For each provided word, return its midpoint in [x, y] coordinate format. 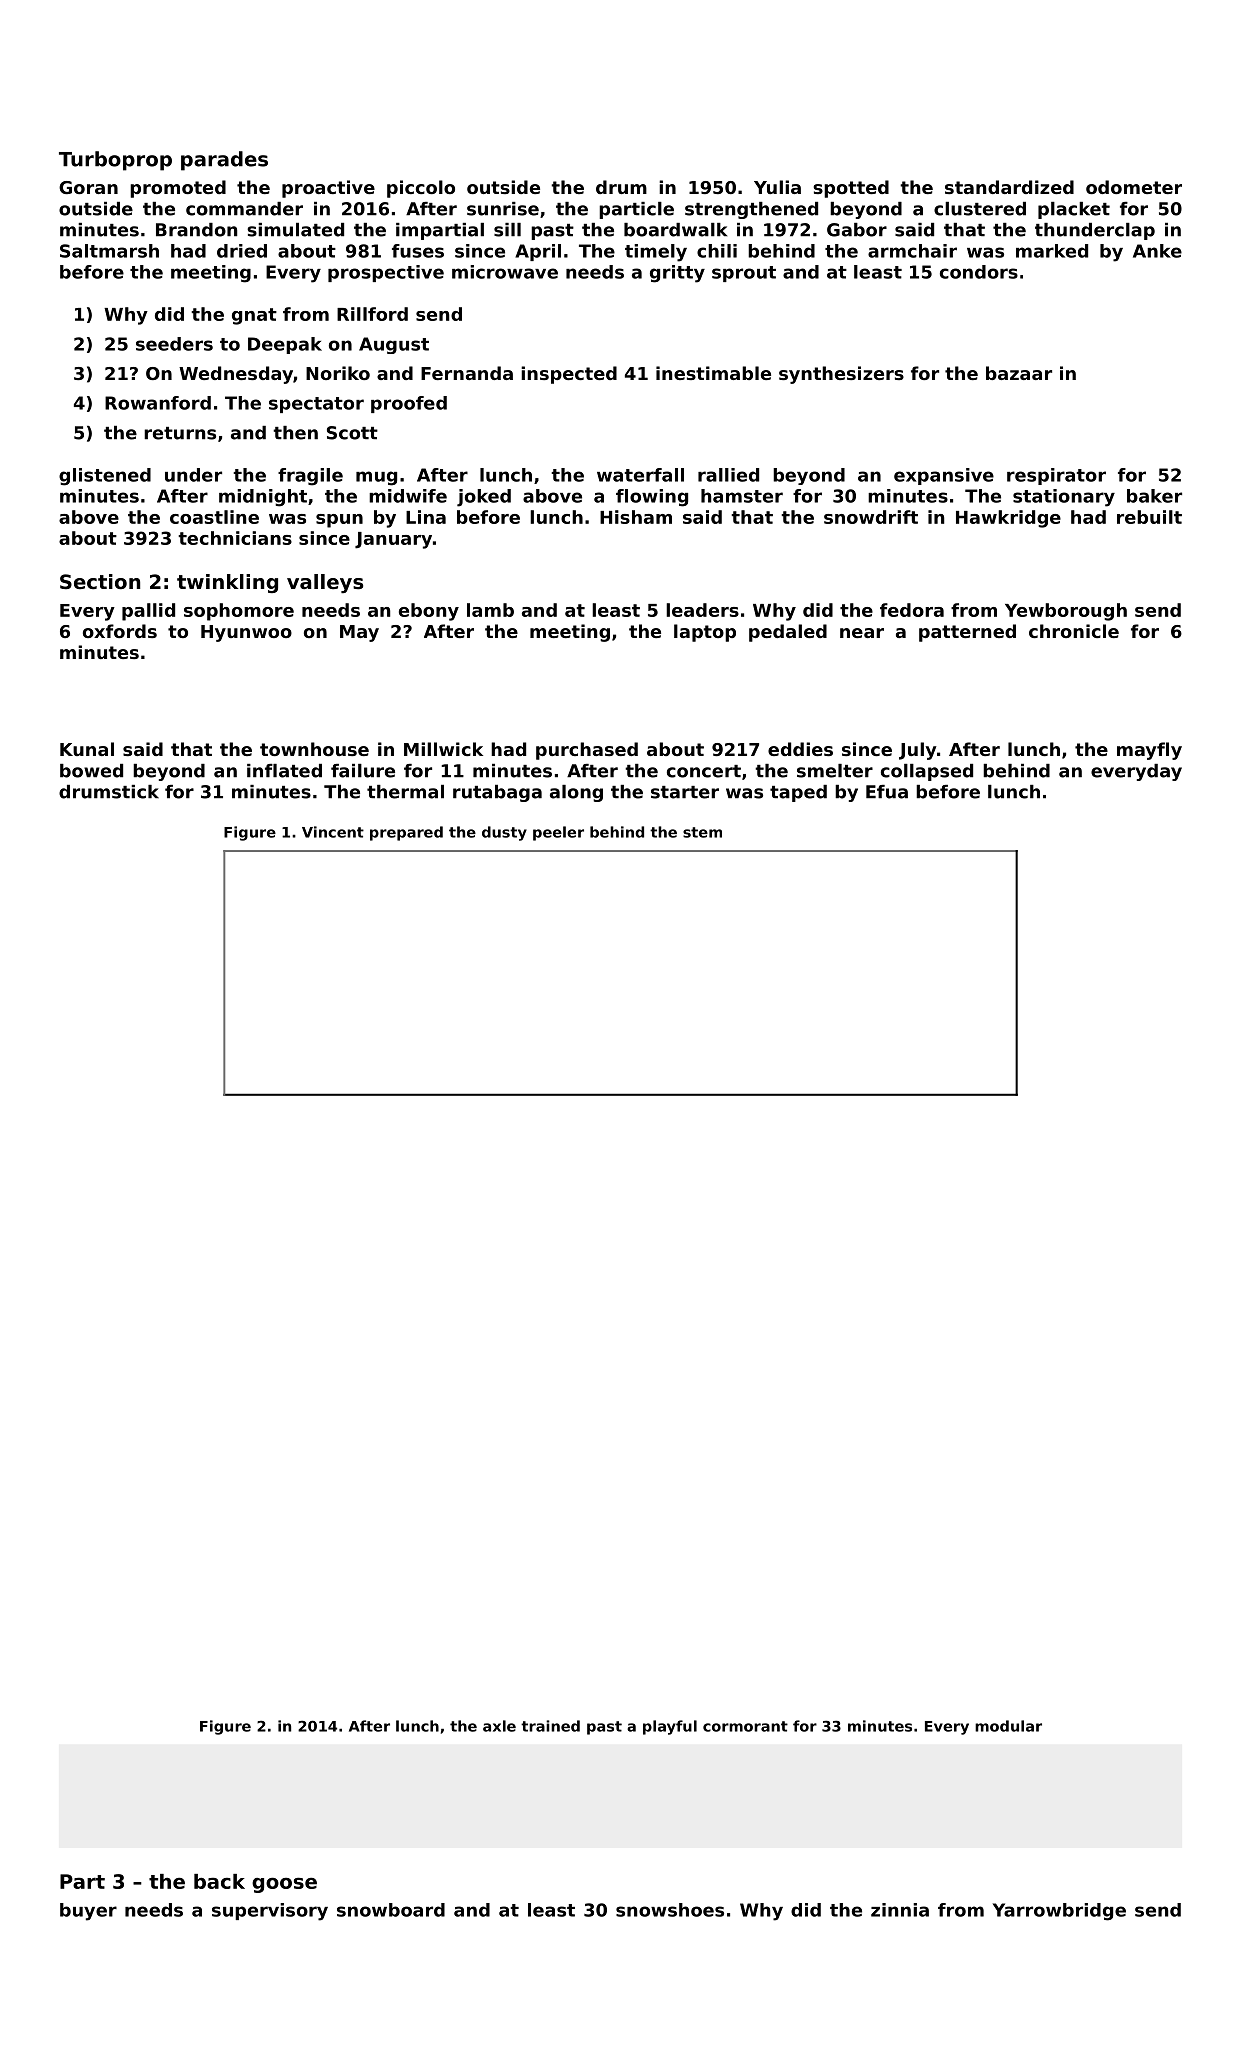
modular [1008, 1726]
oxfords [120, 631]
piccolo [421, 189]
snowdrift [871, 517]
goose [284, 1885]
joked [484, 498]
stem [702, 832]
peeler [558, 833]
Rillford [372, 314]
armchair [912, 251]
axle [499, 1726]
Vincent [333, 832]
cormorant [745, 1726]
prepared [406, 833]
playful [670, 1727]
